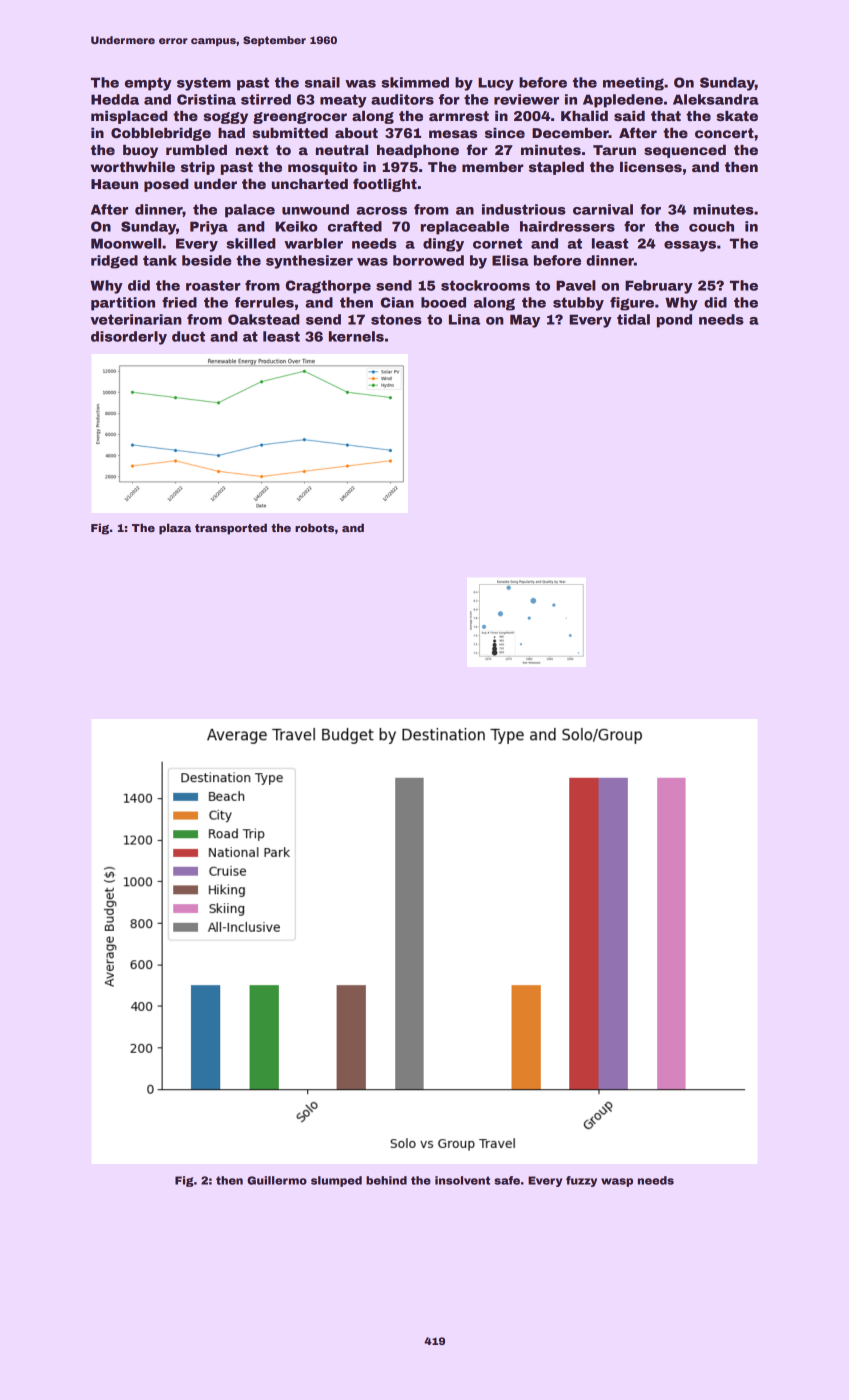  What do you see at coordinates (129, 338) in the document?
I see `disorderly` at bounding box center [129, 338].
